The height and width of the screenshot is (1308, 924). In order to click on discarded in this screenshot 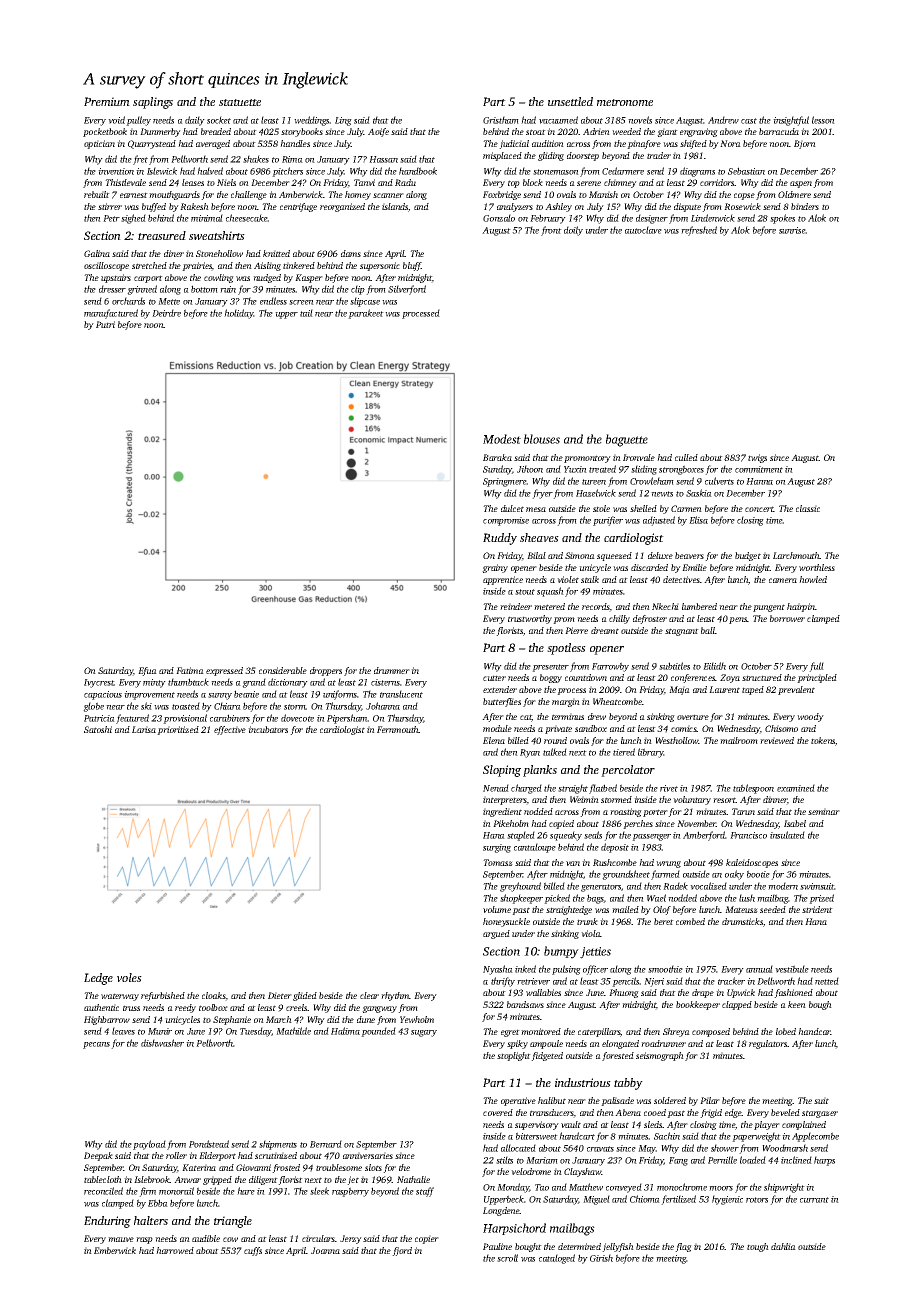, I will do `click(649, 567)`.
